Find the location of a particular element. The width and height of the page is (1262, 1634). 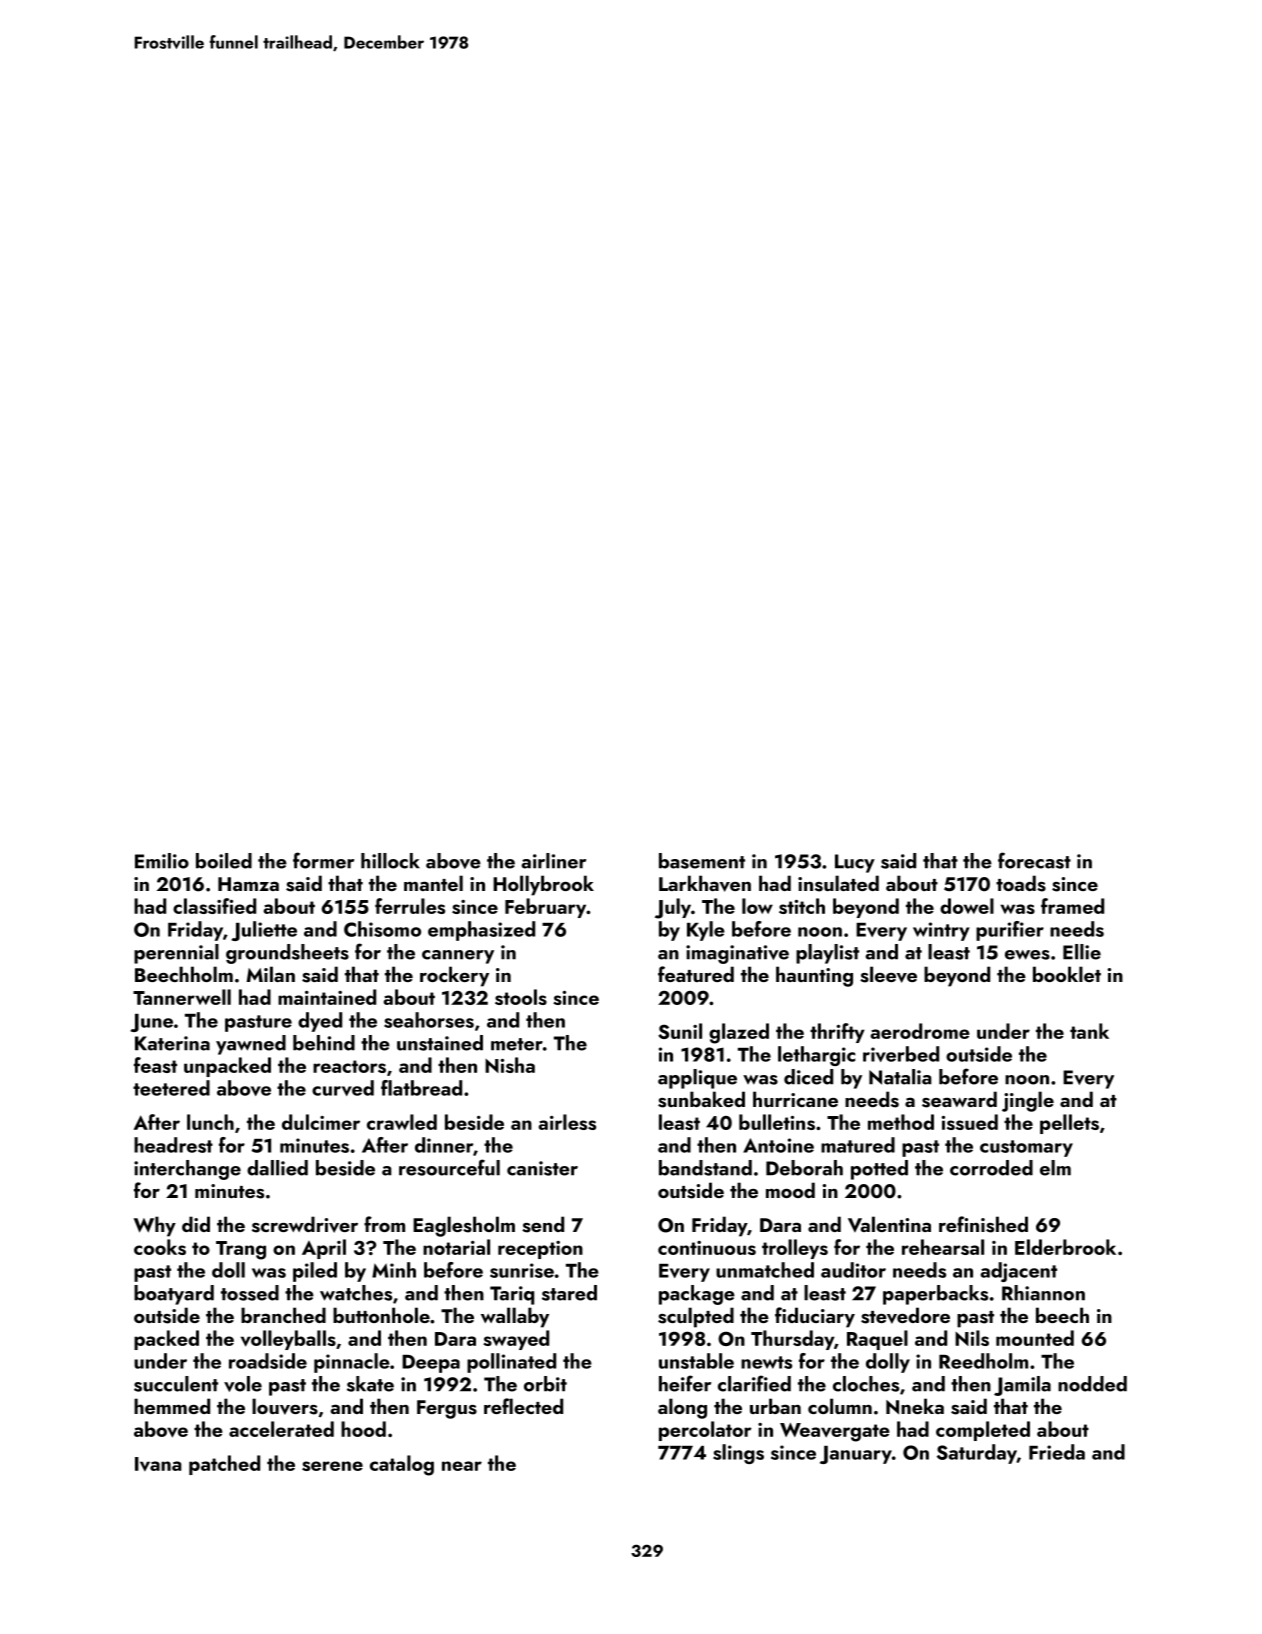

cooks is located at coordinates (160, 1247).
